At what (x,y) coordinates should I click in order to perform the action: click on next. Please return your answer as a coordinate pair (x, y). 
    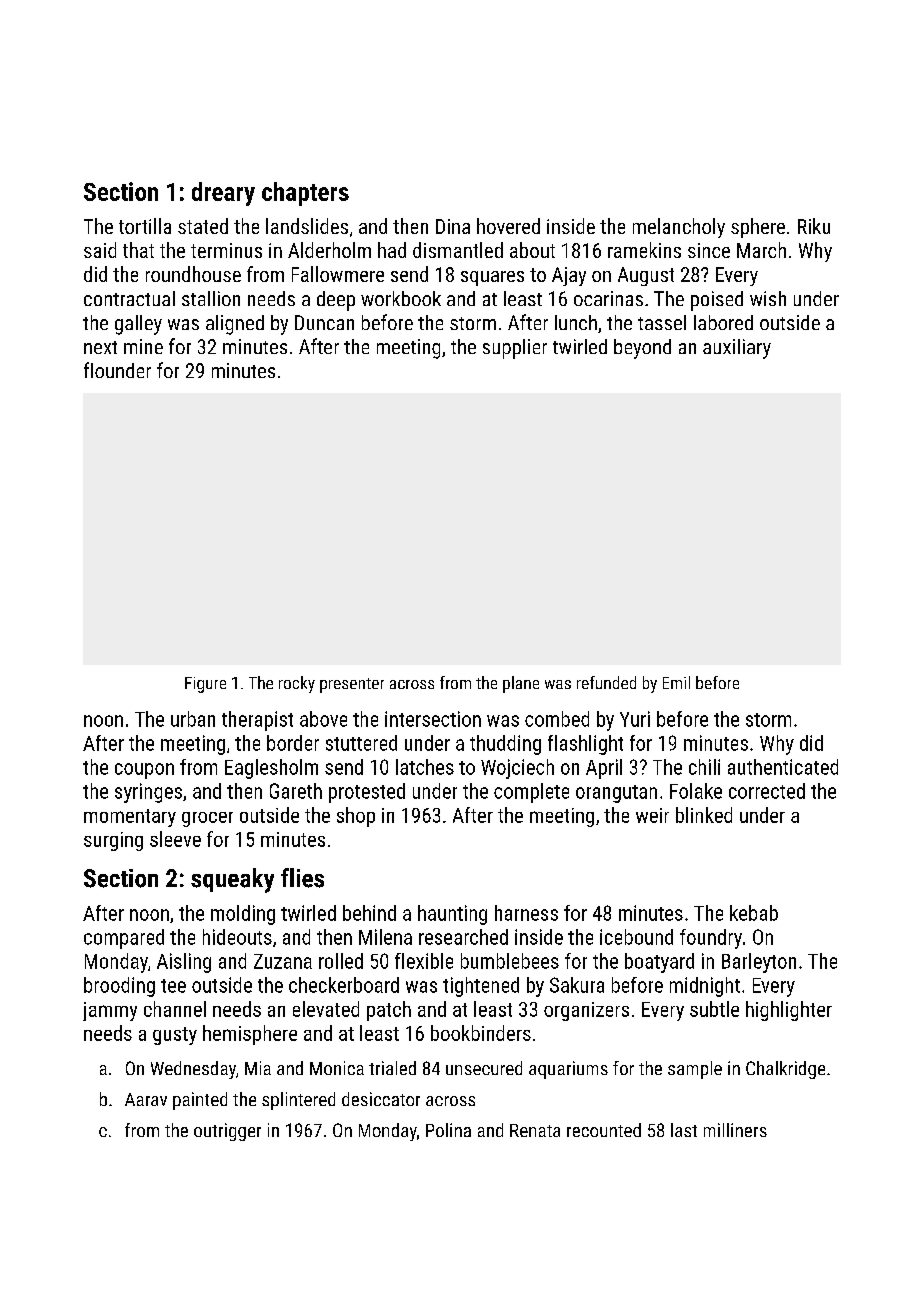
    Looking at the image, I should click on (100, 347).
